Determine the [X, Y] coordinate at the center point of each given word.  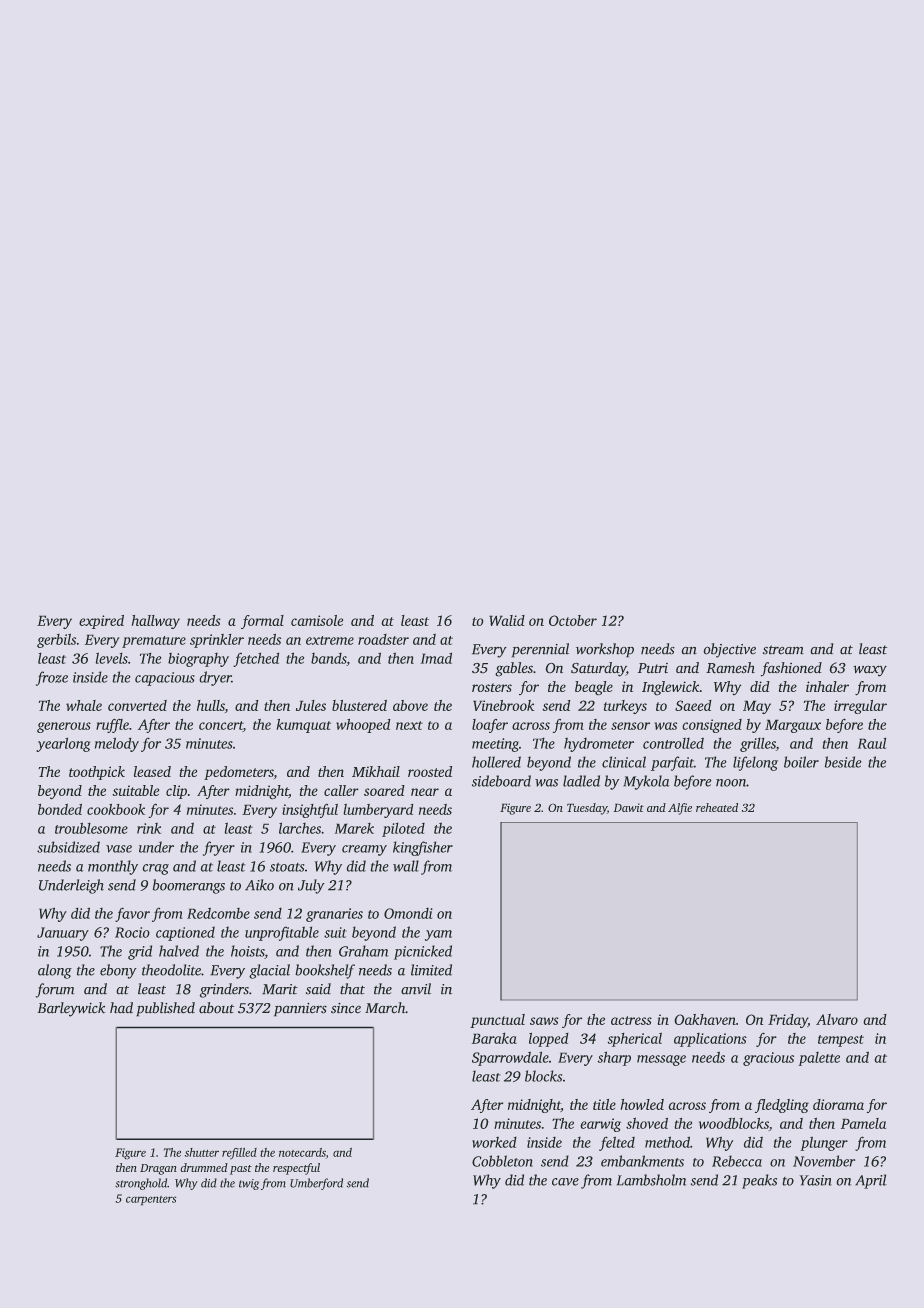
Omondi [408, 913]
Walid [507, 620]
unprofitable [282, 933]
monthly [113, 867]
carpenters [151, 1201]
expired [101, 622]
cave [565, 1182]
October [573, 620]
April [871, 1181]
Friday [788, 1021]
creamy [364, 850]
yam [438, 935]
